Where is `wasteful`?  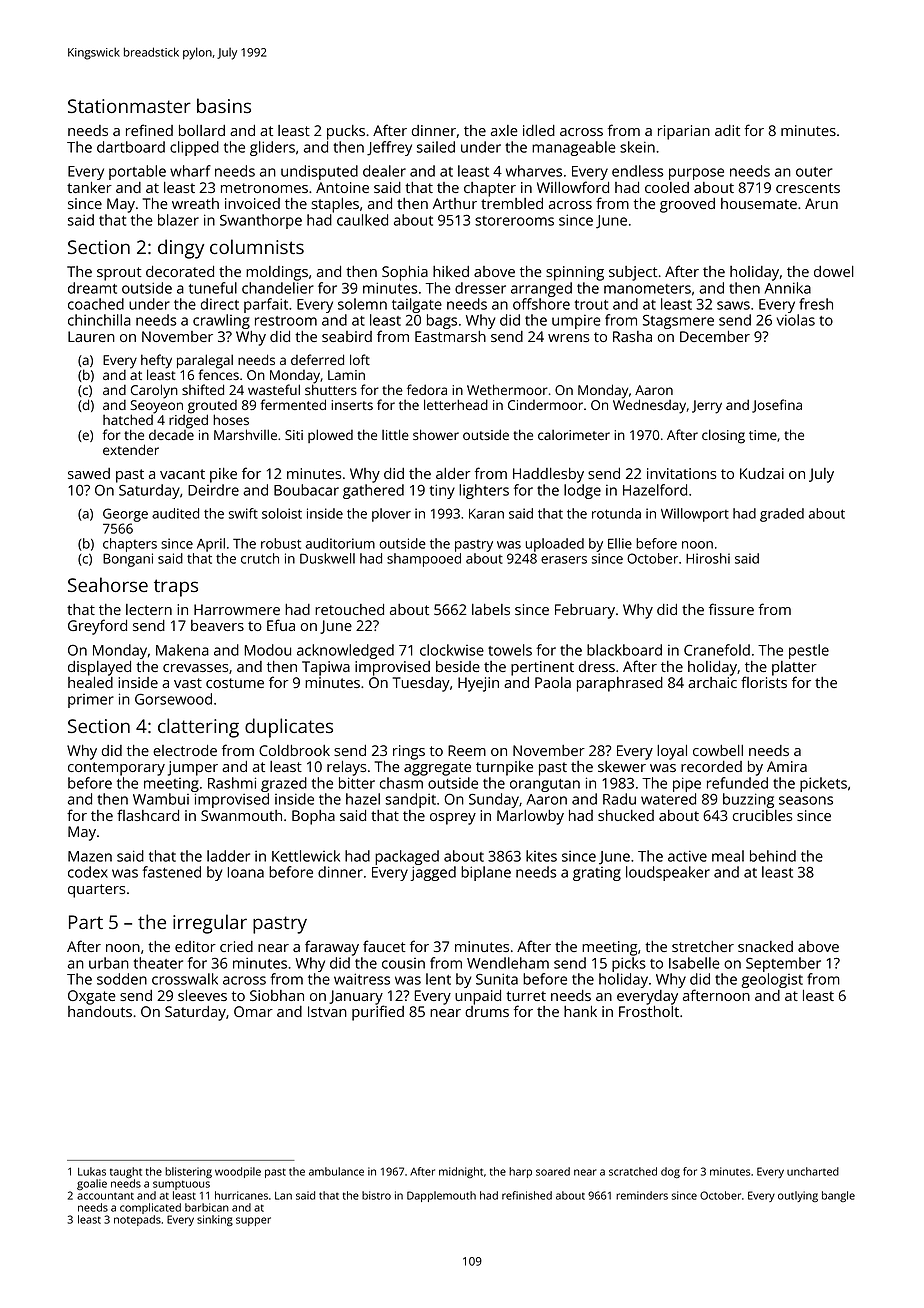 wasteful is located at coordinates (274, 389).
